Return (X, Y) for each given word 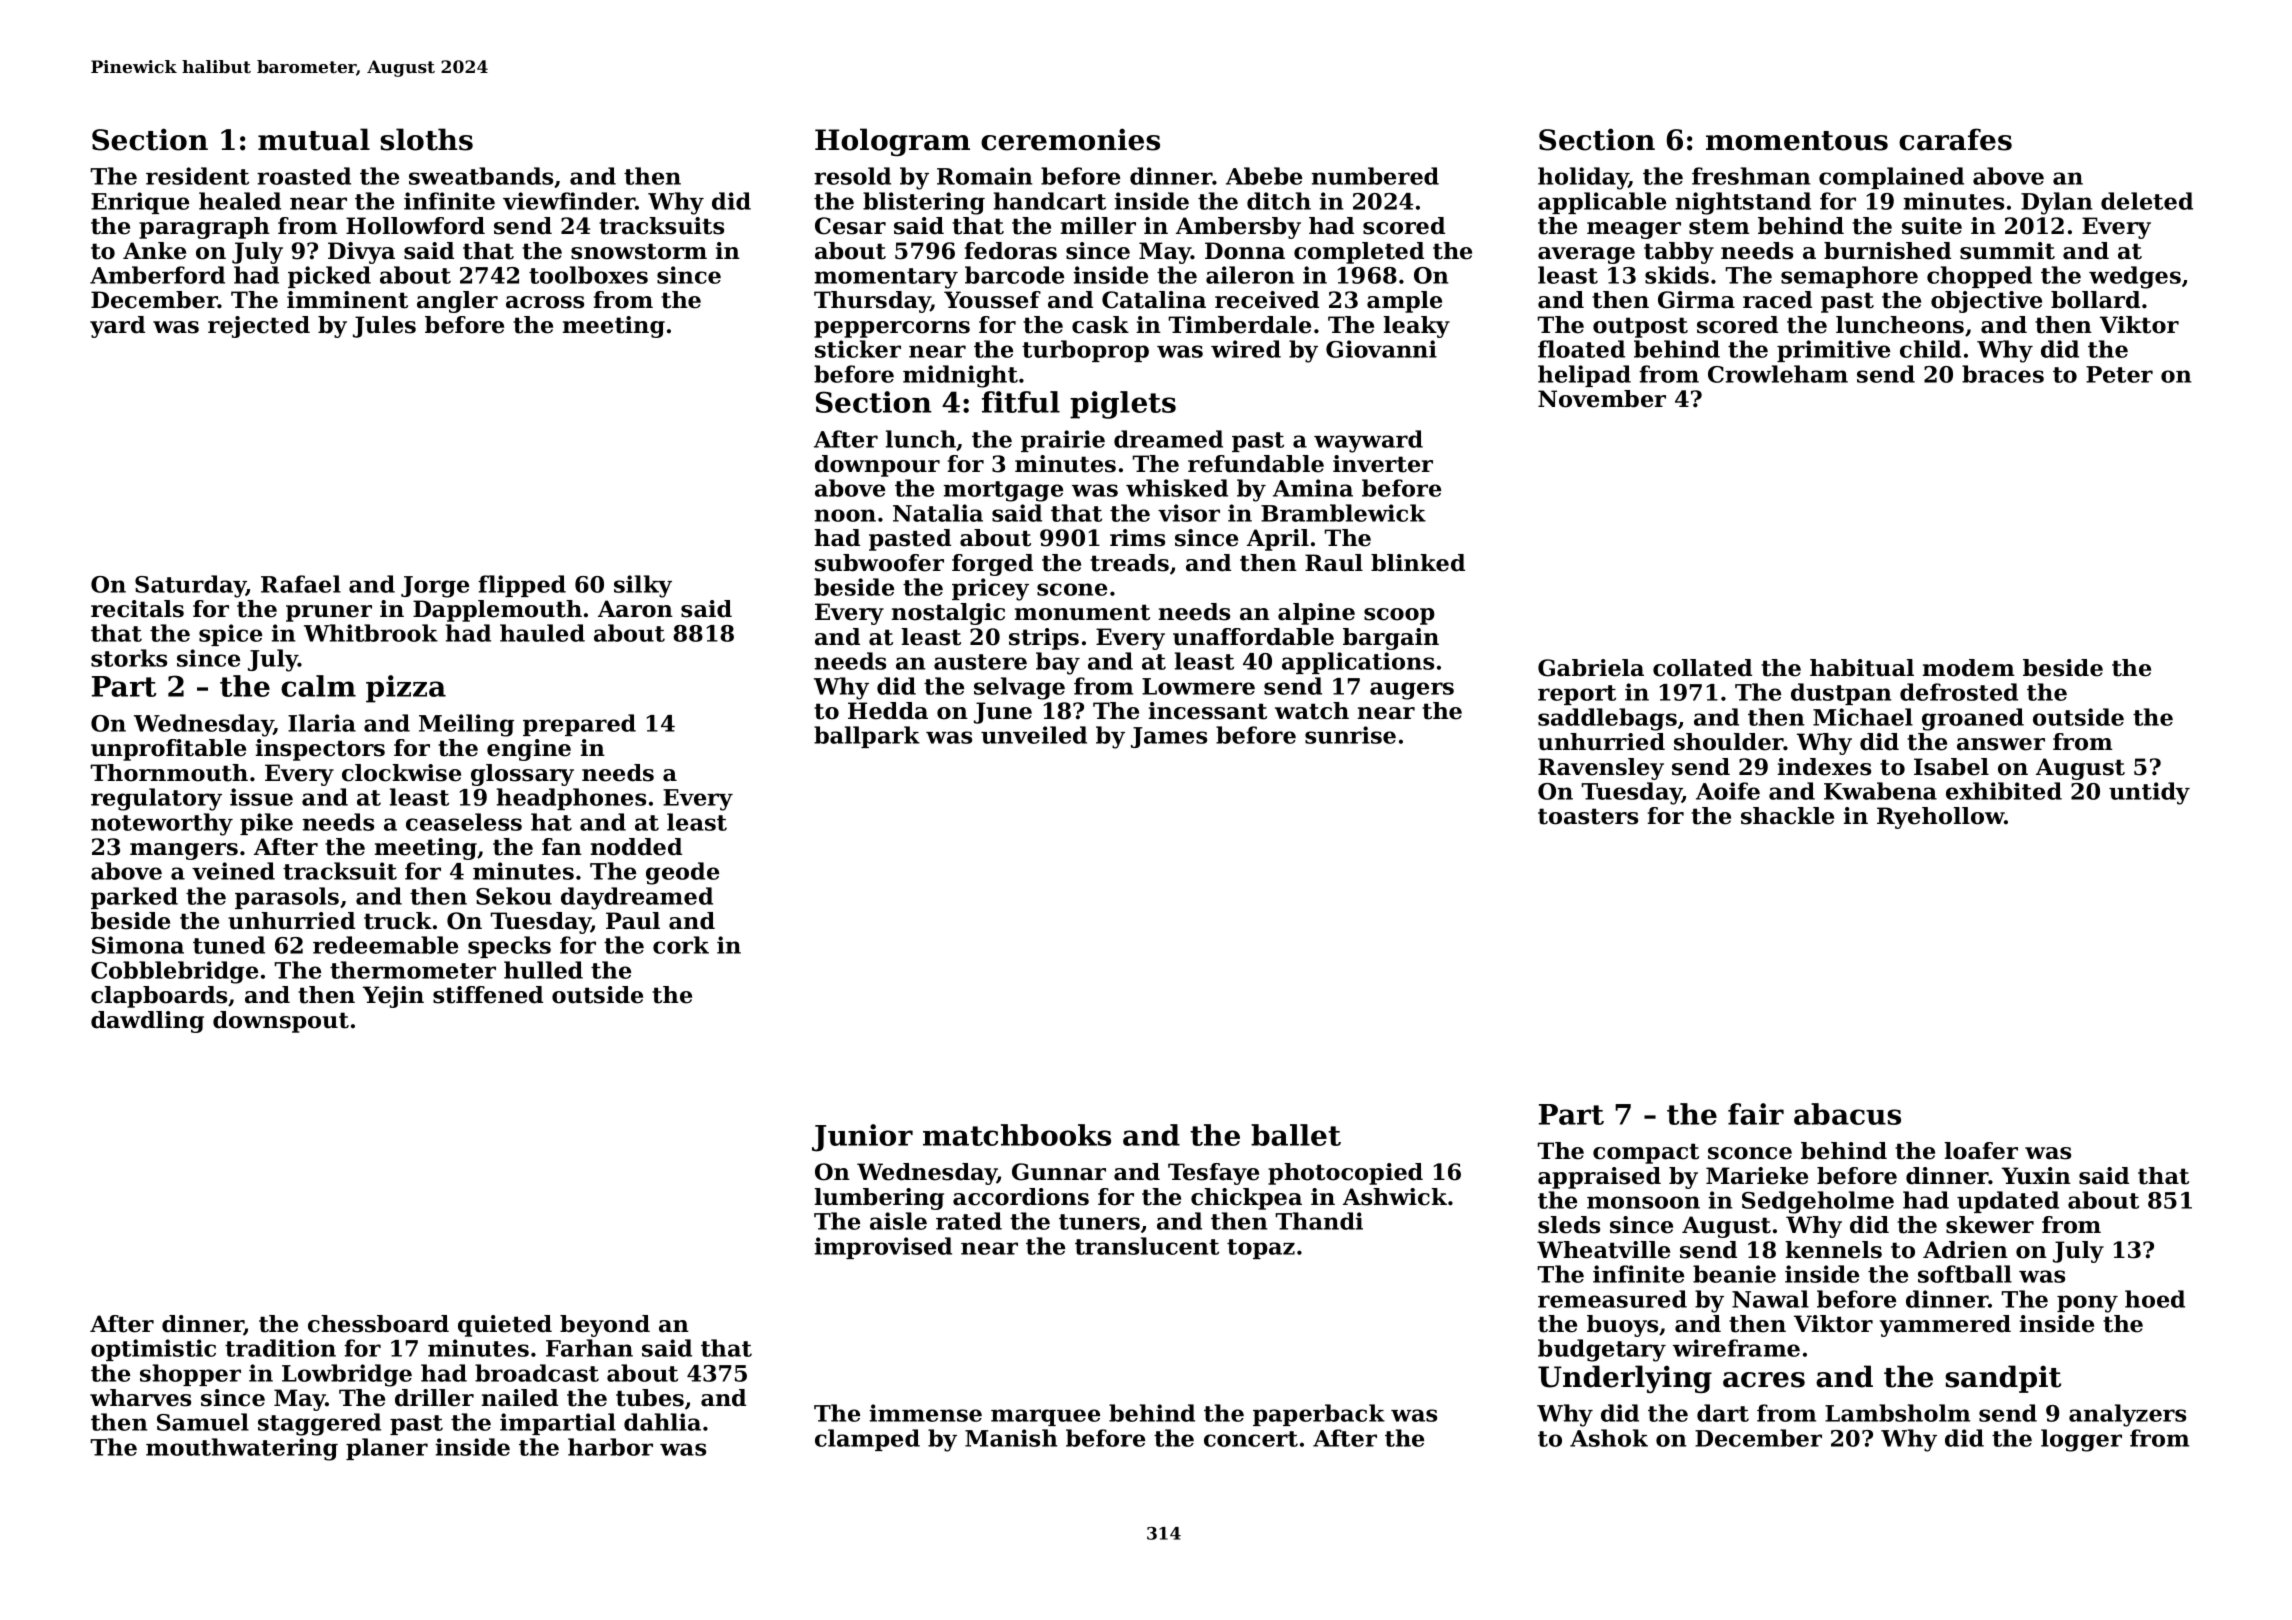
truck (398, 921)
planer (387, 1449)
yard (117, 327)
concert (1251, 1439)
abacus (1847, 1114)
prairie (1063, 441)
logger (2081, 1440)
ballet (1296, 1135)
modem (1969, 668)
